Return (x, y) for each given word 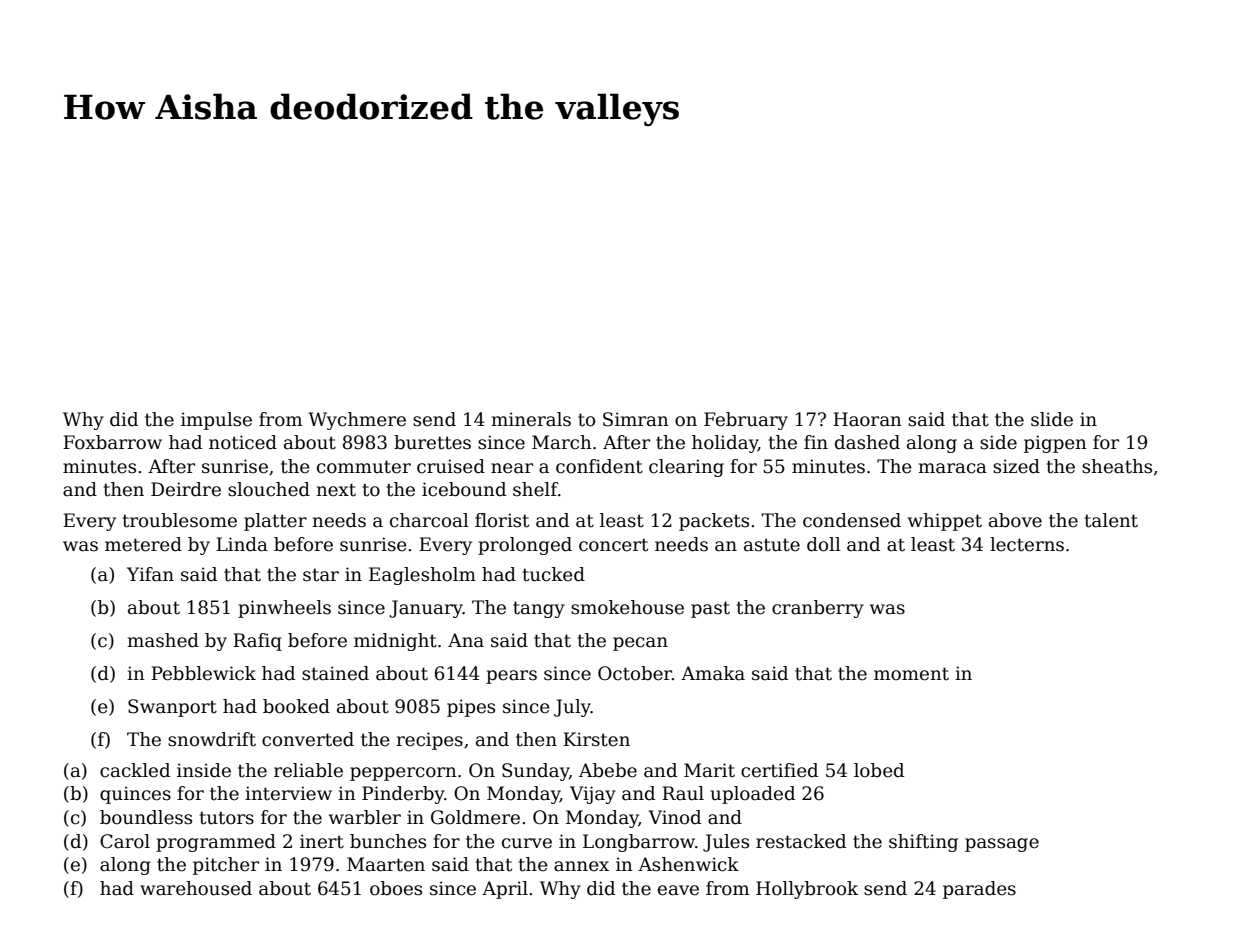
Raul (683, 793)
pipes (471, 708)
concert (613, 545)
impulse (216, 421)
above (1015, 520)
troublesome (180, 520)
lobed (879, 770)
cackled (135, 770)
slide (1052, 419)
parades (979, 890)
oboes (396, 888)
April (505, 890)
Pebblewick (203, 673)
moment (911, 674)
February (746, 421)
